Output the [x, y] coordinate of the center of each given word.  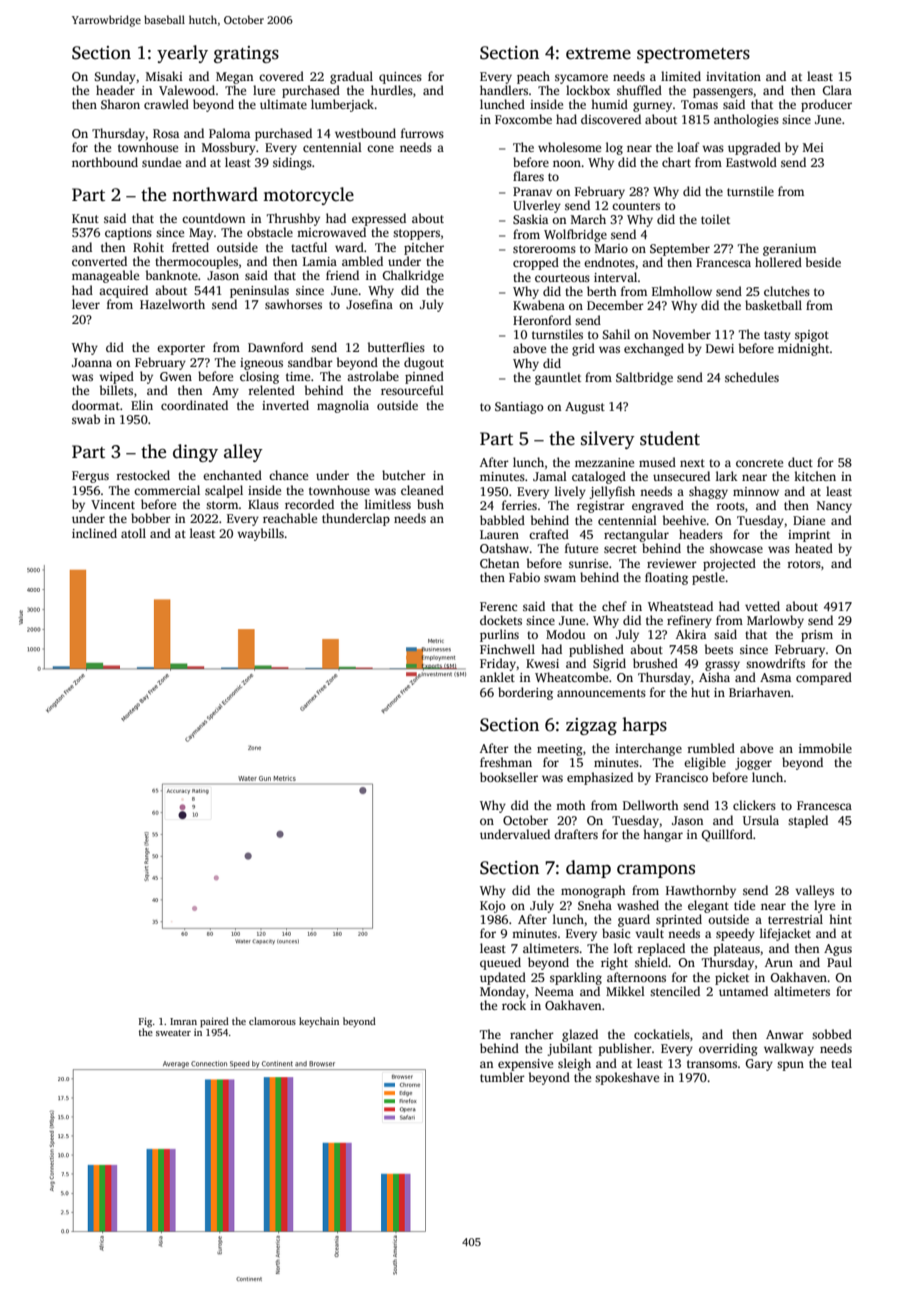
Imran [183, 1021]
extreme [598, 54]
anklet [497, 677]
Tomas [699, 104]
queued [500, 963]
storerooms [544, 249]
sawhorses [293, 304]
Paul [839, 962]
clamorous [272, 1021]
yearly [182, 54]
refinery [689, 621]
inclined [94, 533]
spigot [812, 336]
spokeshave [627, 1078]
